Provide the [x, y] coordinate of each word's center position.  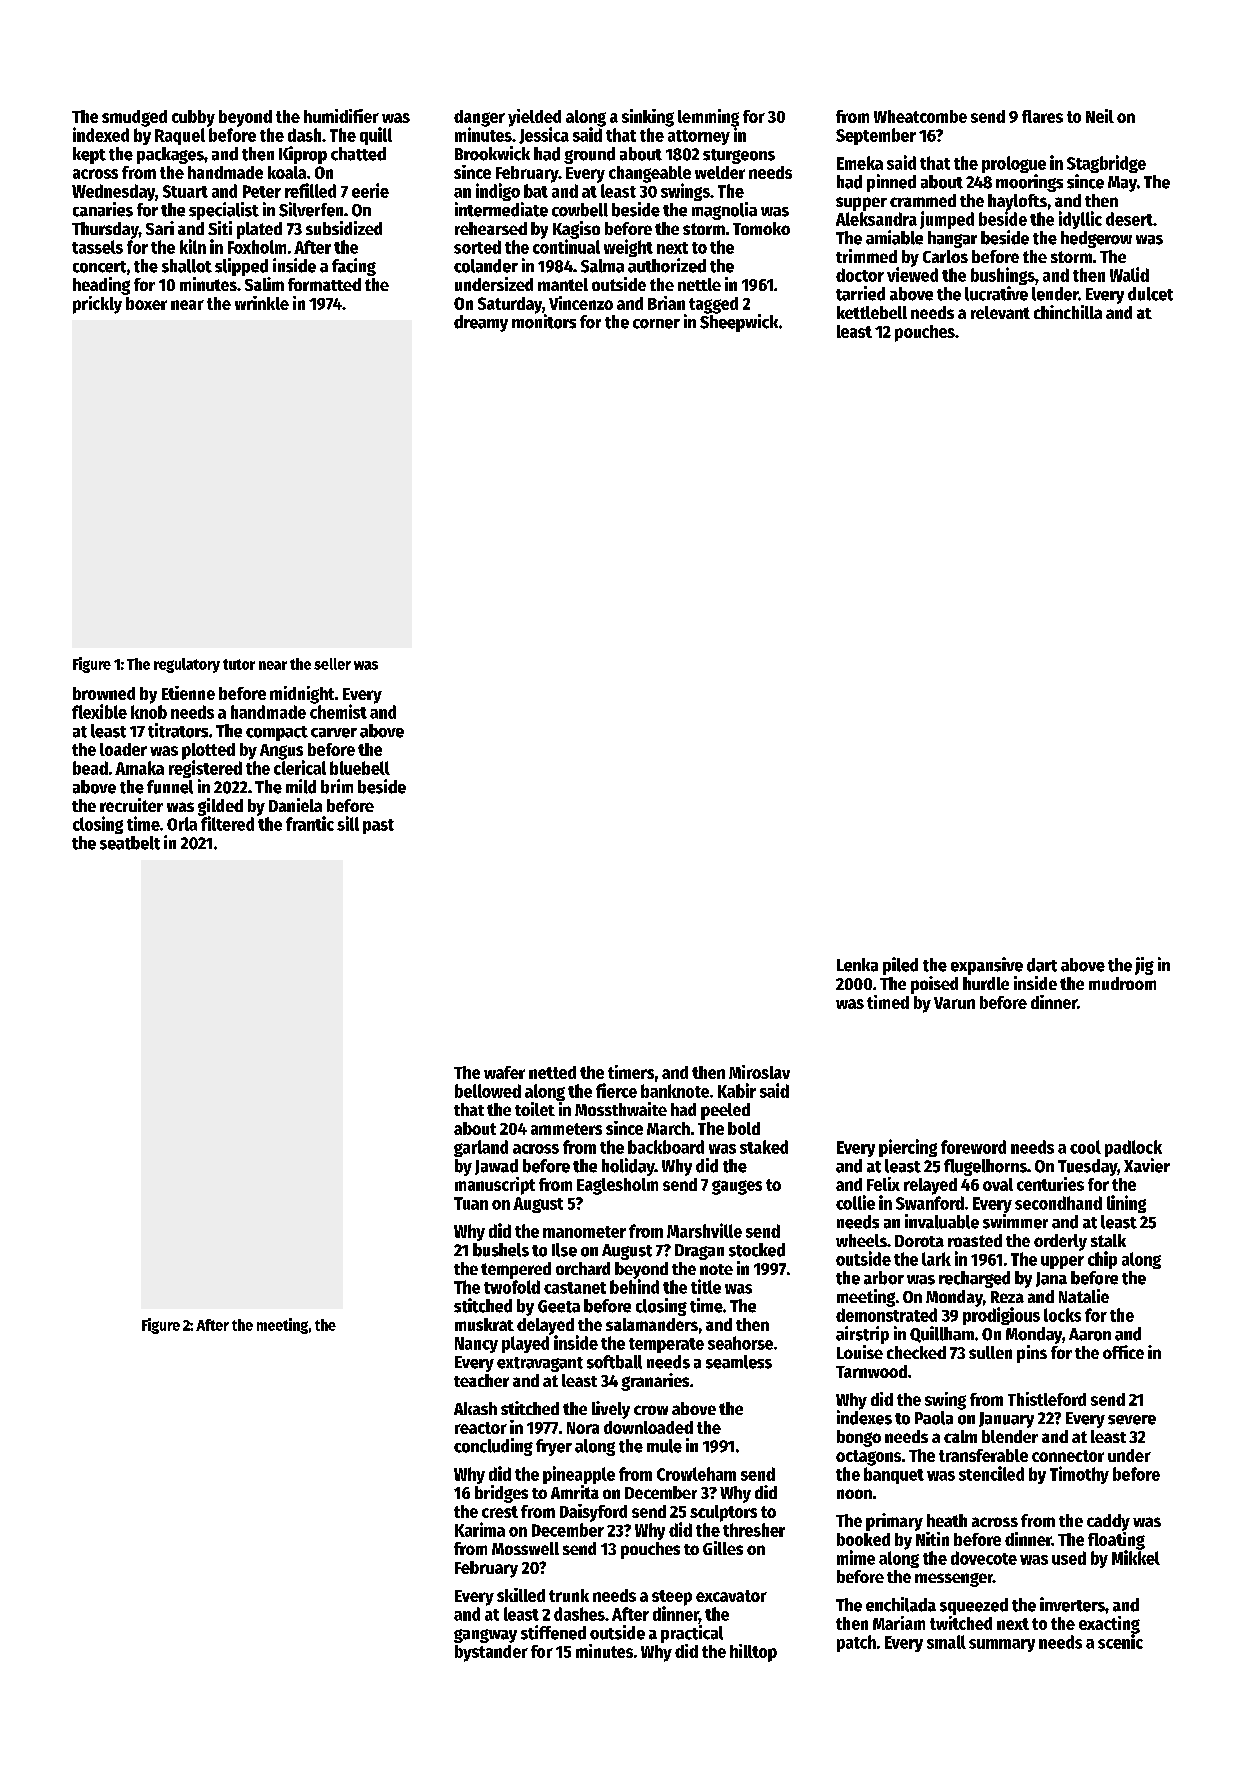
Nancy [476, 1345]
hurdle [986, 983]
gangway [485, 1636]
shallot [187, 266]
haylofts [1017, 202]
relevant [1000, 312]
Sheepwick [739, 323]
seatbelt [130, 843]
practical [692, 1634]
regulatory [187, 665]
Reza [1007, 1297]
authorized [667, 265]
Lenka [857, 965]
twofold [512, 1287]
